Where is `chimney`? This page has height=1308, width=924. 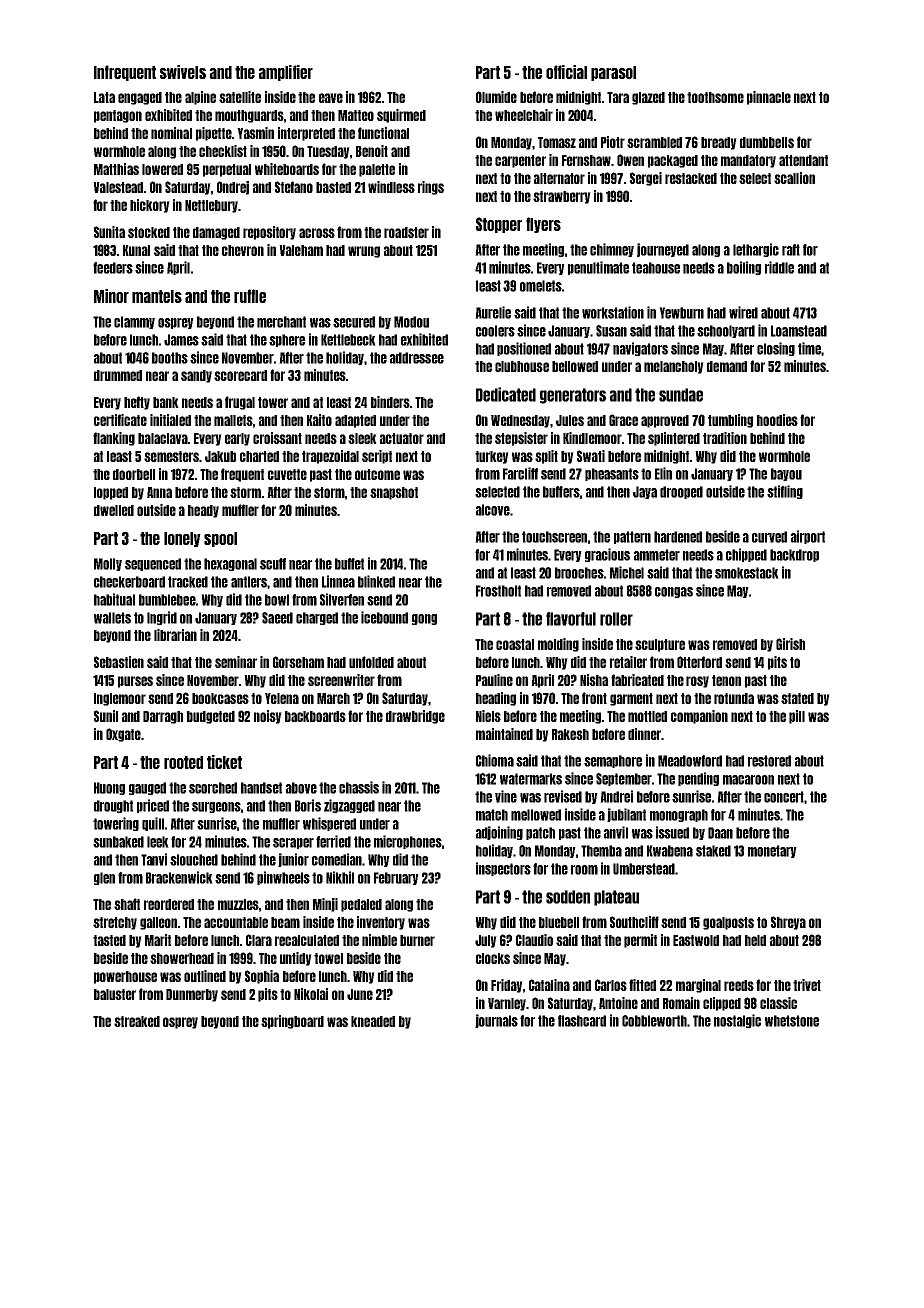 chimney is located at coordinates (612, 250).
